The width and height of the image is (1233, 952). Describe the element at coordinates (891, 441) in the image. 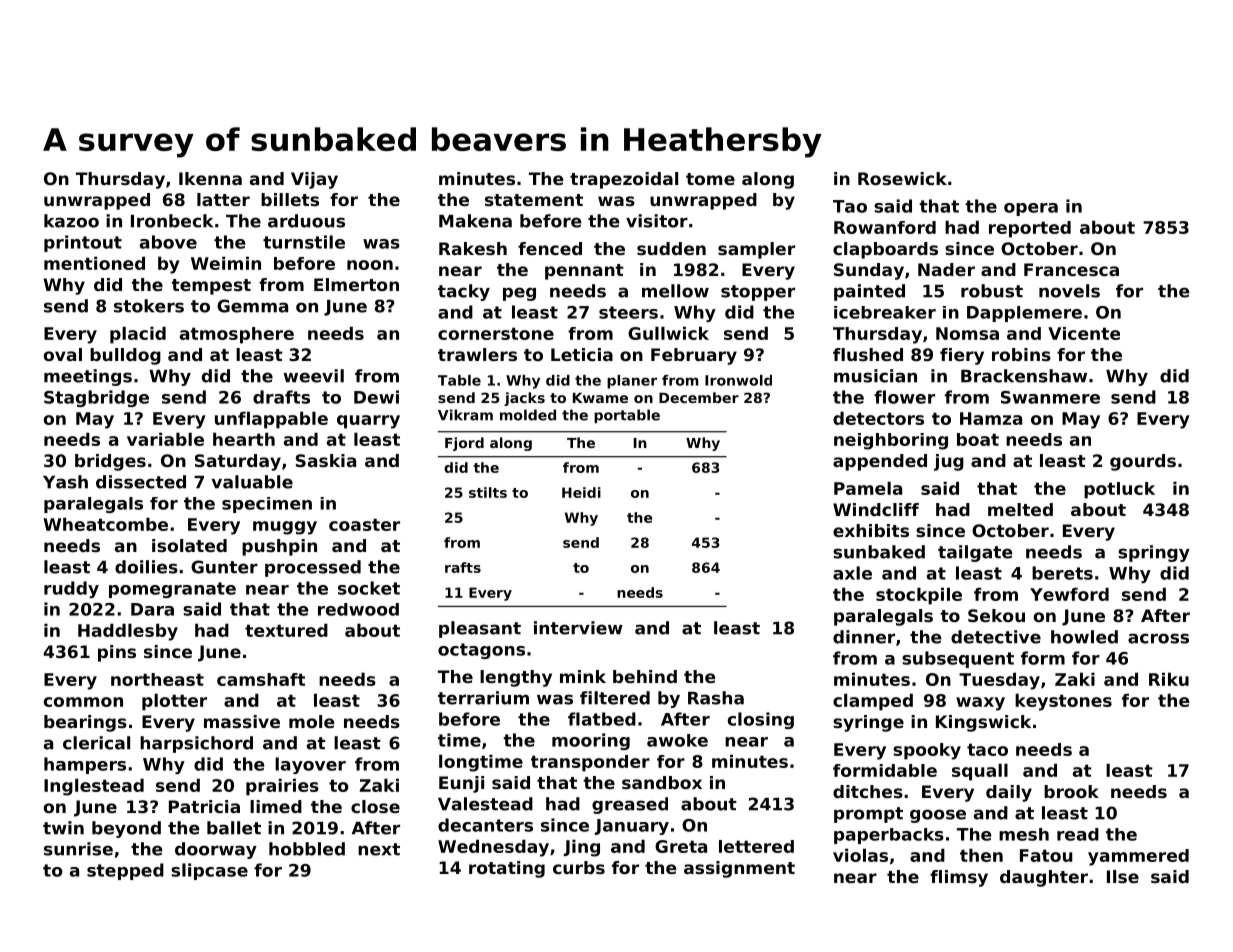

I see `neighboring` at that location.
